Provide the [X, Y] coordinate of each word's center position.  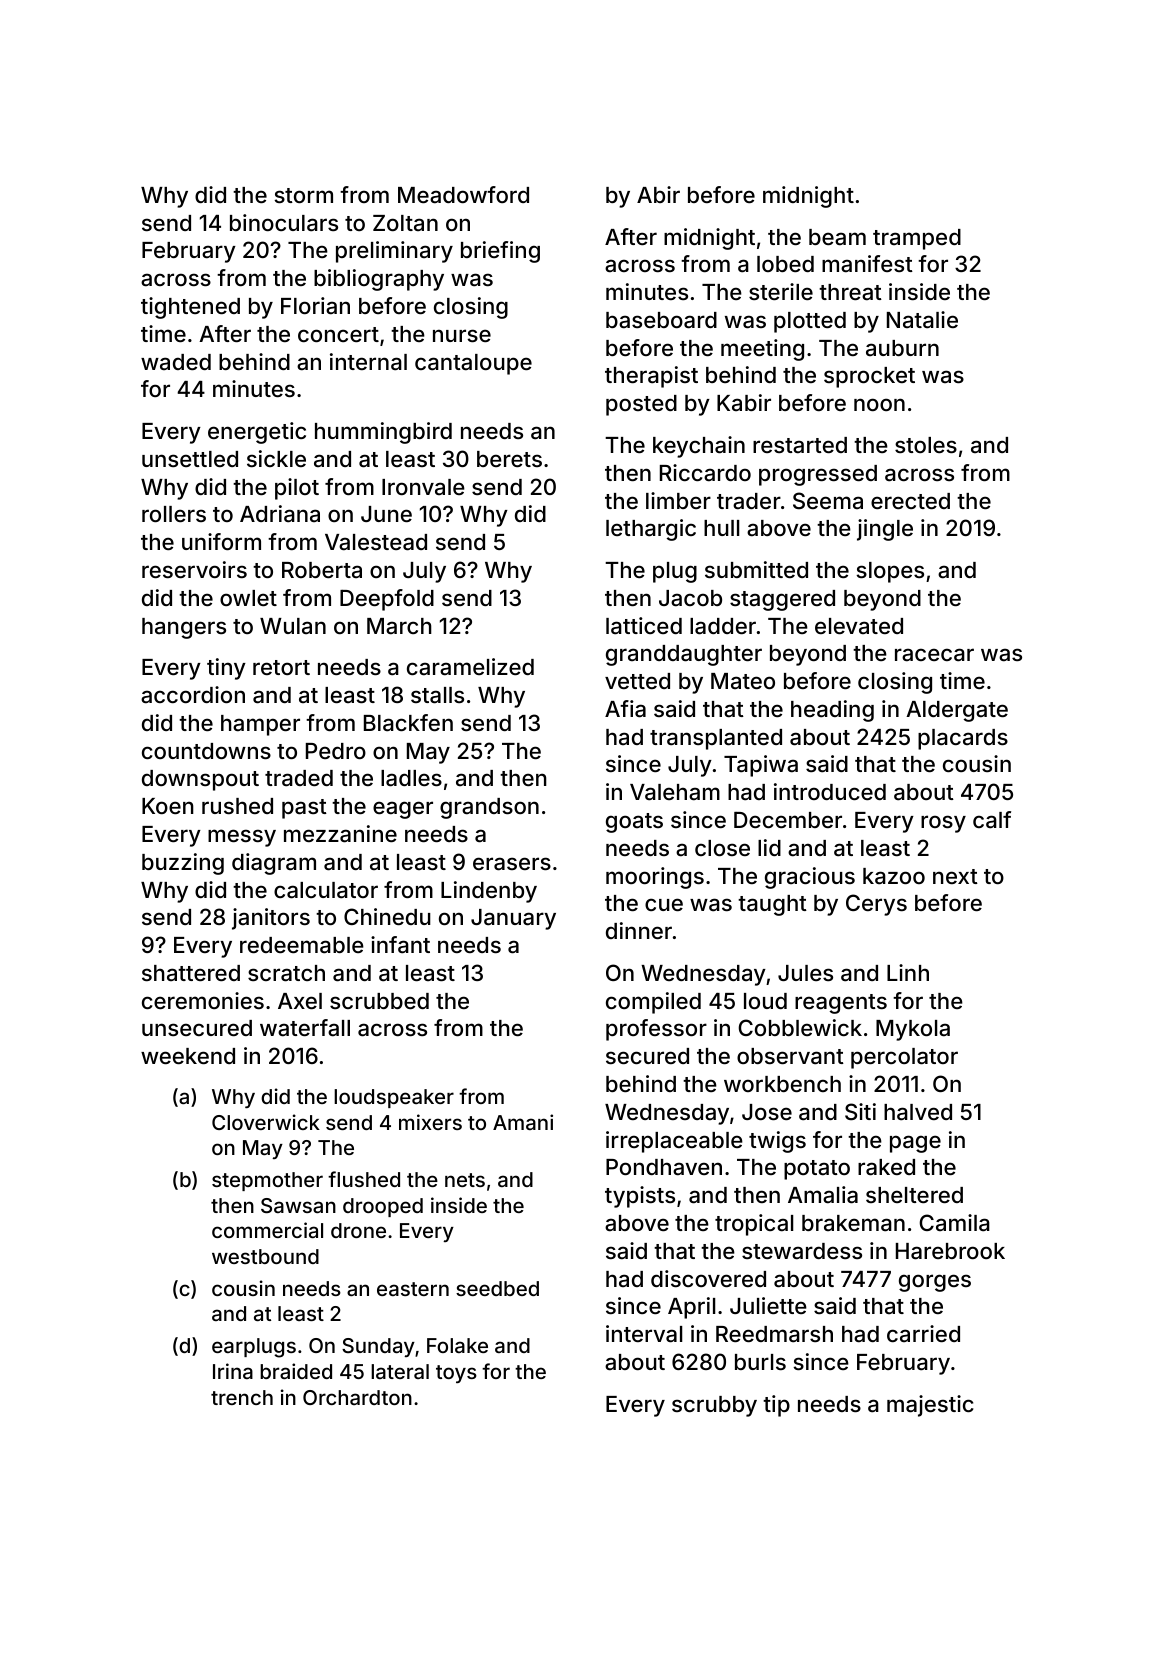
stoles [926, 445]
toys [456, 1374]
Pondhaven [664, 1167]
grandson [489, 808]
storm [303, 195]
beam [837, 237]
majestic [930, 1406]
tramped [917, 239]
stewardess [802, 1251]
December [788, 820]
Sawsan [298, 1205]
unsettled [190, 459]
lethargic [651, 530]
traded [299, 778]
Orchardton [357, 1397]
